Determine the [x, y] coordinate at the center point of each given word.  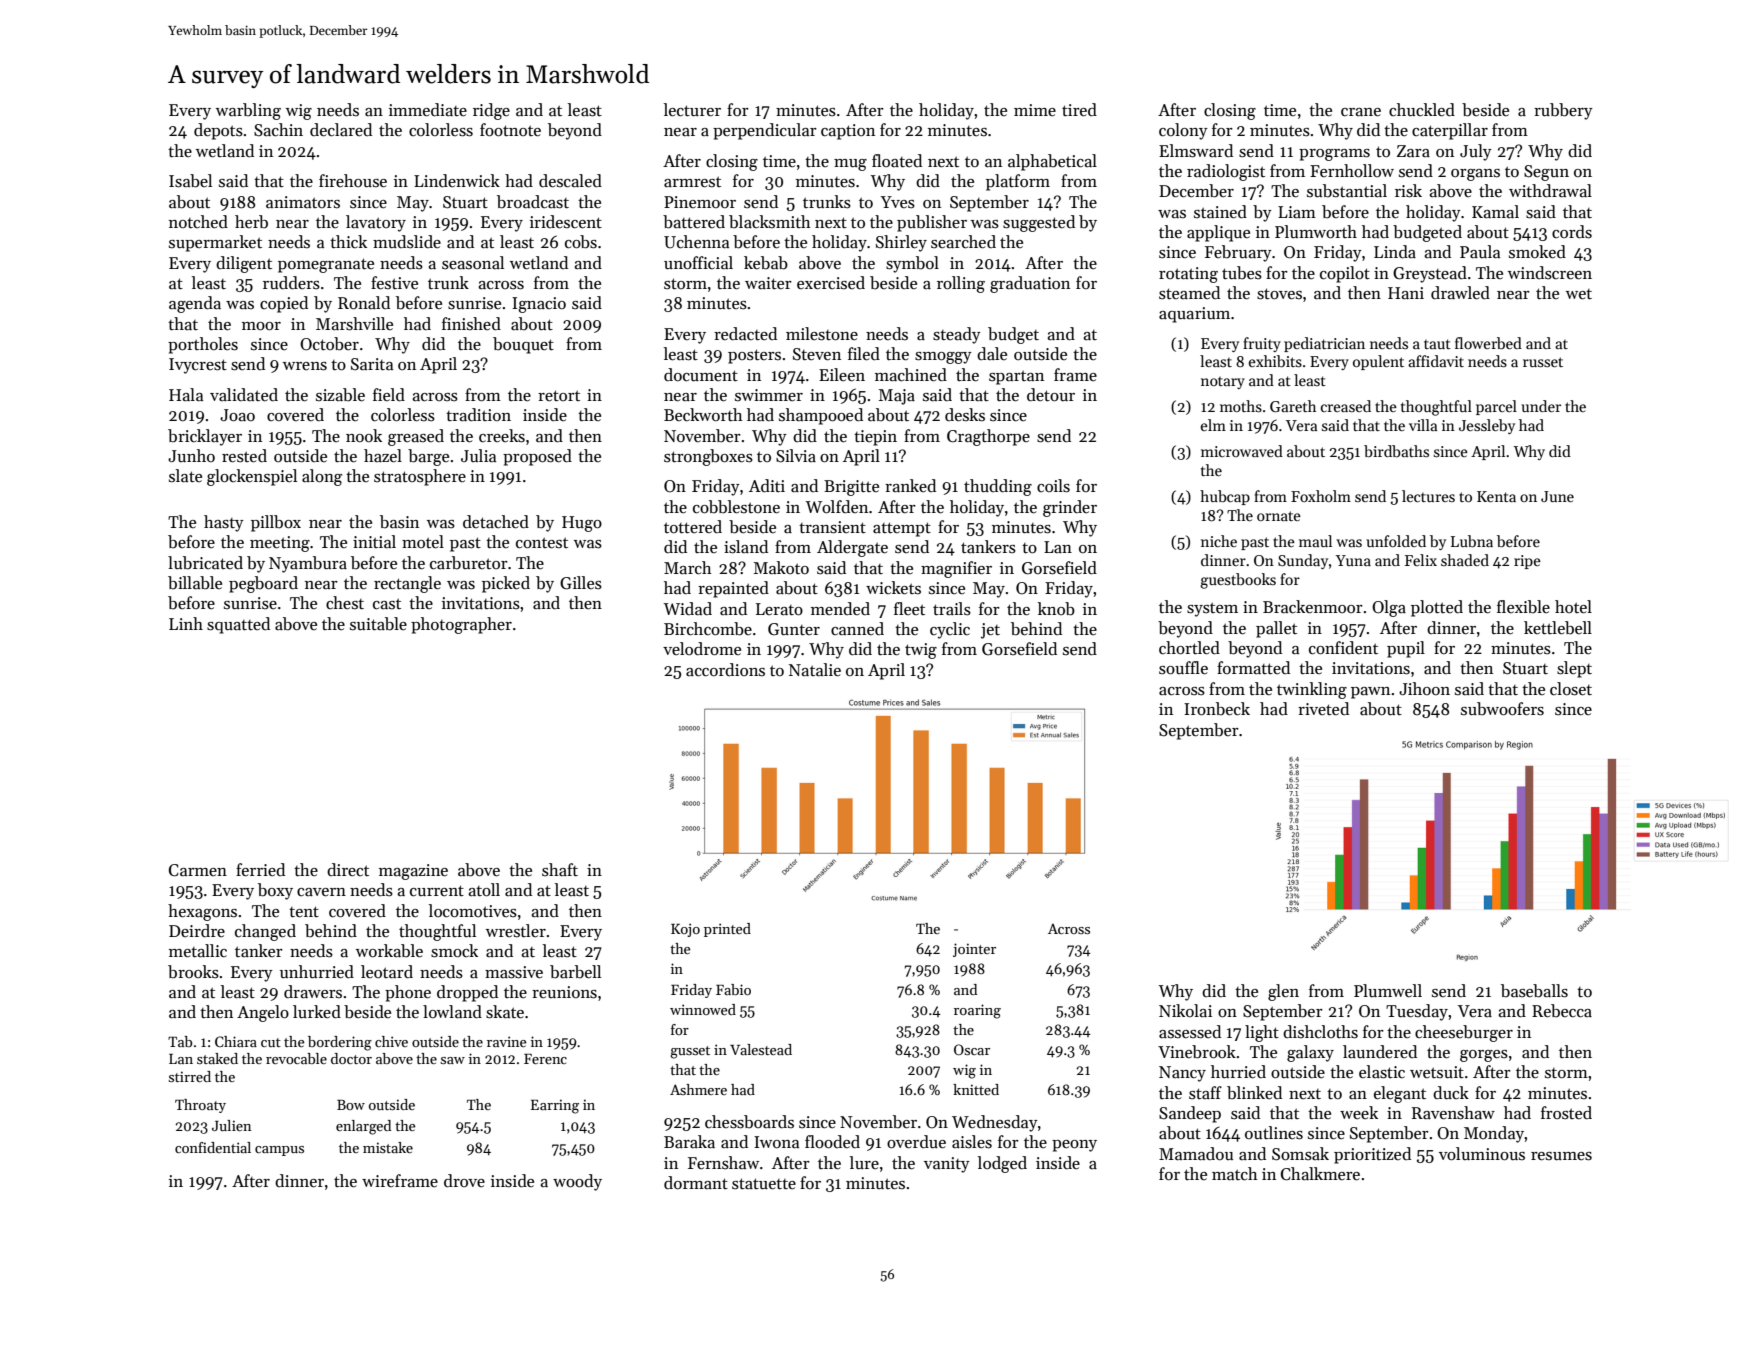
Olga [1389, 608]
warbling [248, 111]
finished [471, 324]
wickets [893, 588]
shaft [560, 870]
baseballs [1534, 991]
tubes [1242, 273]
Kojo [685, 930]
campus [279, 1151]
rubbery [1563, 111]
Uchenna [696, 242]
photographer [461, 625]
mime [1035, 110]
